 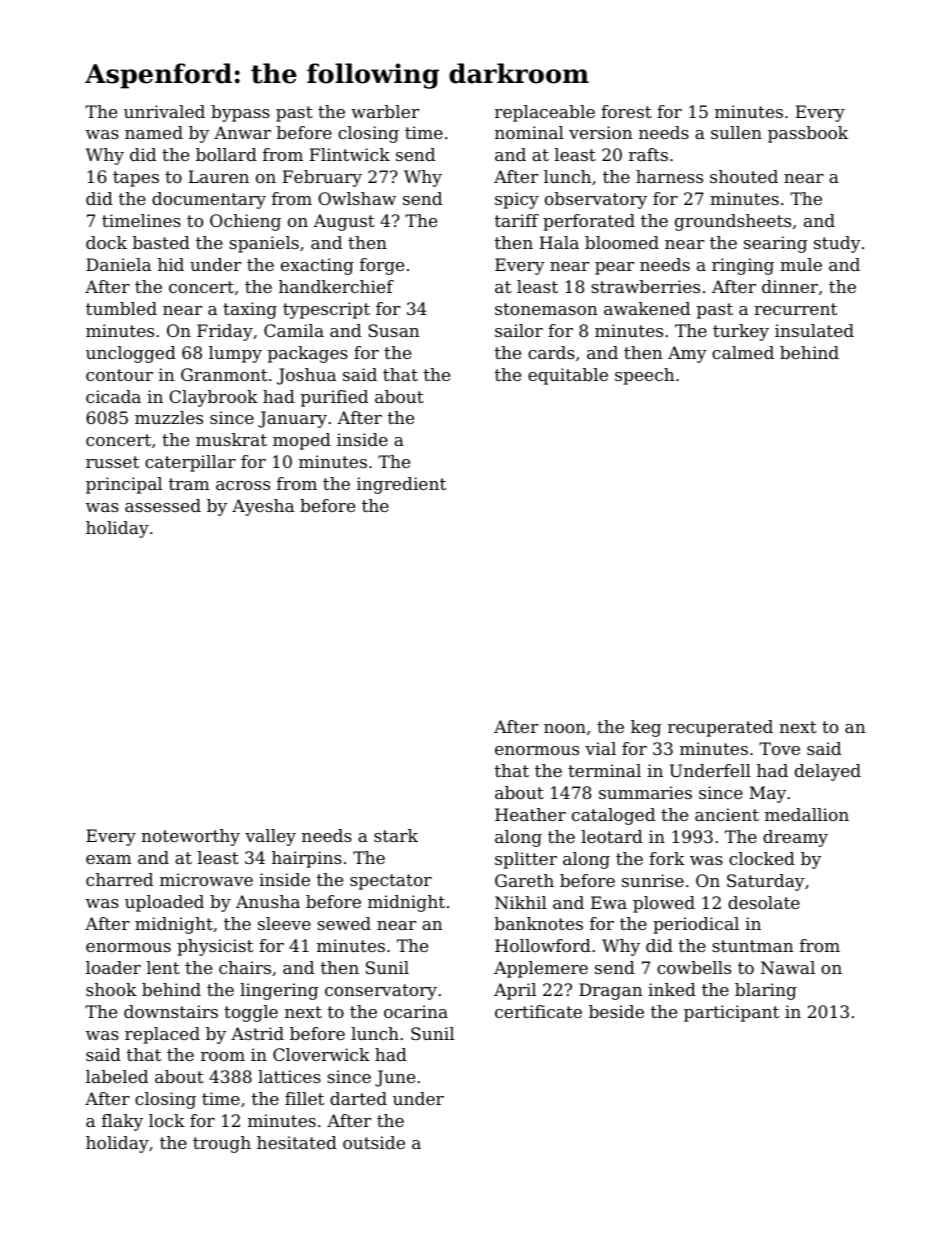 What do you see at coordinates (565, 728) in the image?
I see `noon` at bounding box center [565, 728].
